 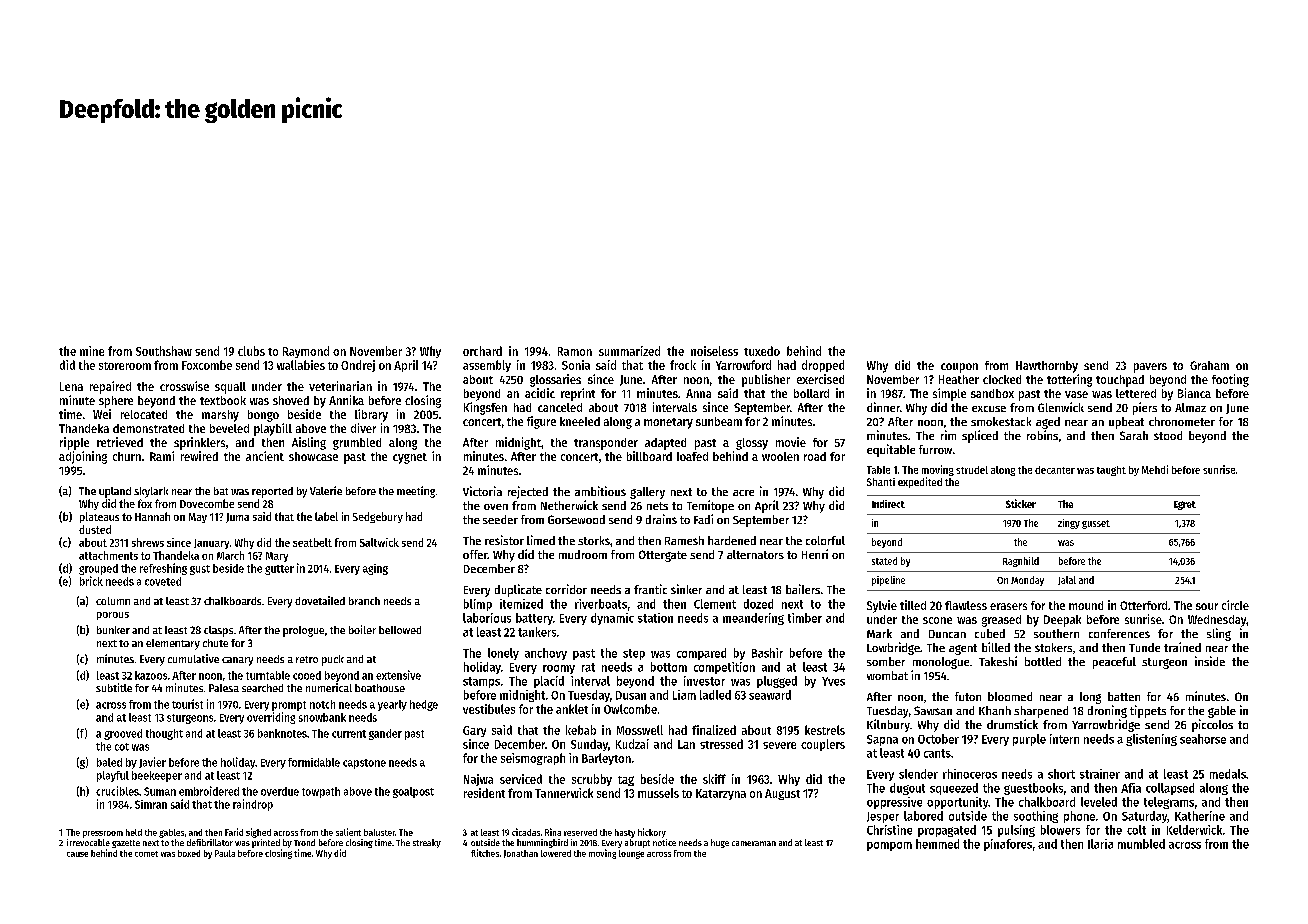 What do you see at coordinates (989, 409) in the screenshot?
I see `excuse` at bounding box center [989, 409].
